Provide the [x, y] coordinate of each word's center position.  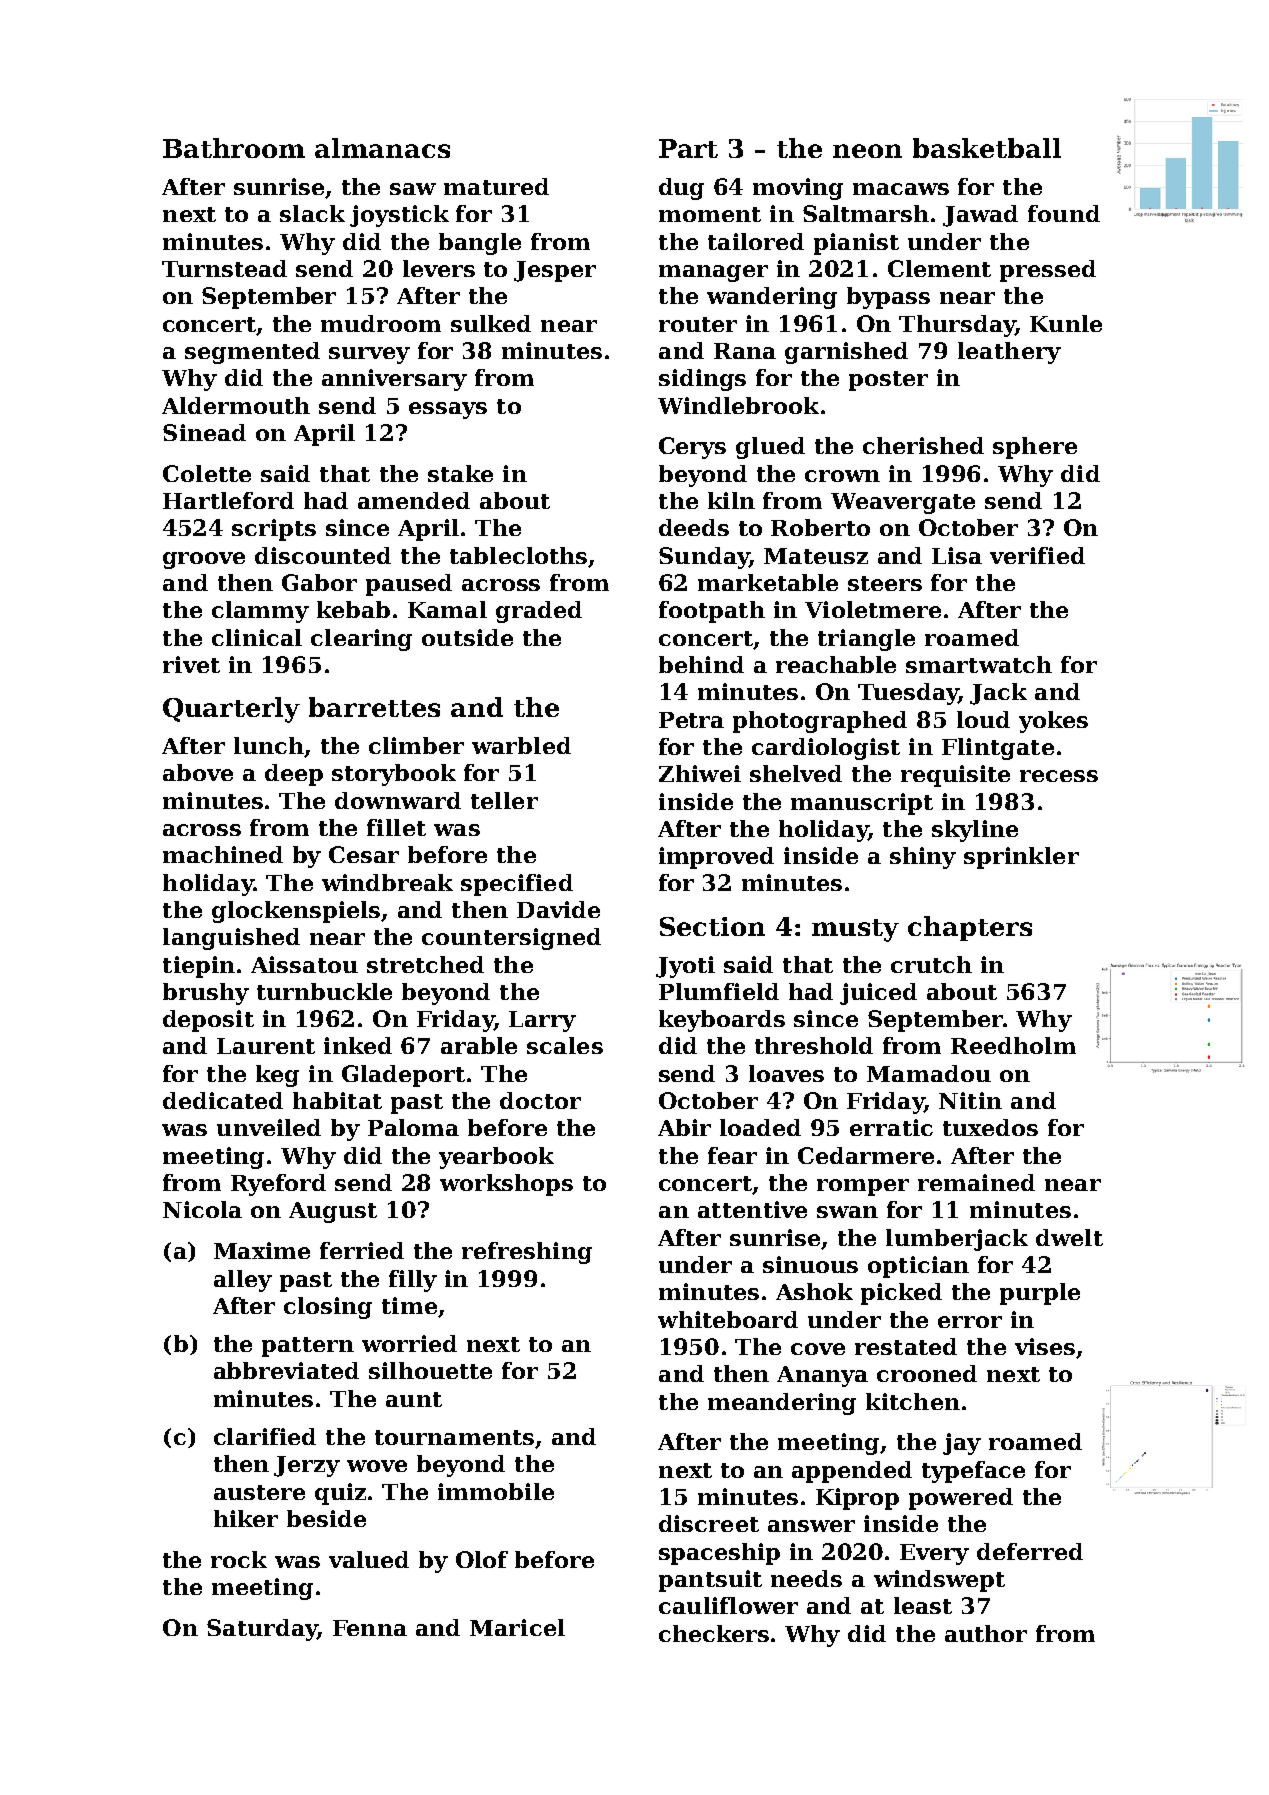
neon [867, 151]
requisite [955, 776]
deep [294, 775]
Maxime [262, 1250]
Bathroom [234, 148]
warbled [521, 745]
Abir [684, 1127]
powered [961, 1499]
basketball [987, 148]
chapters [970, 928]
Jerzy [307, 1466]
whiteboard [728, 1319]
